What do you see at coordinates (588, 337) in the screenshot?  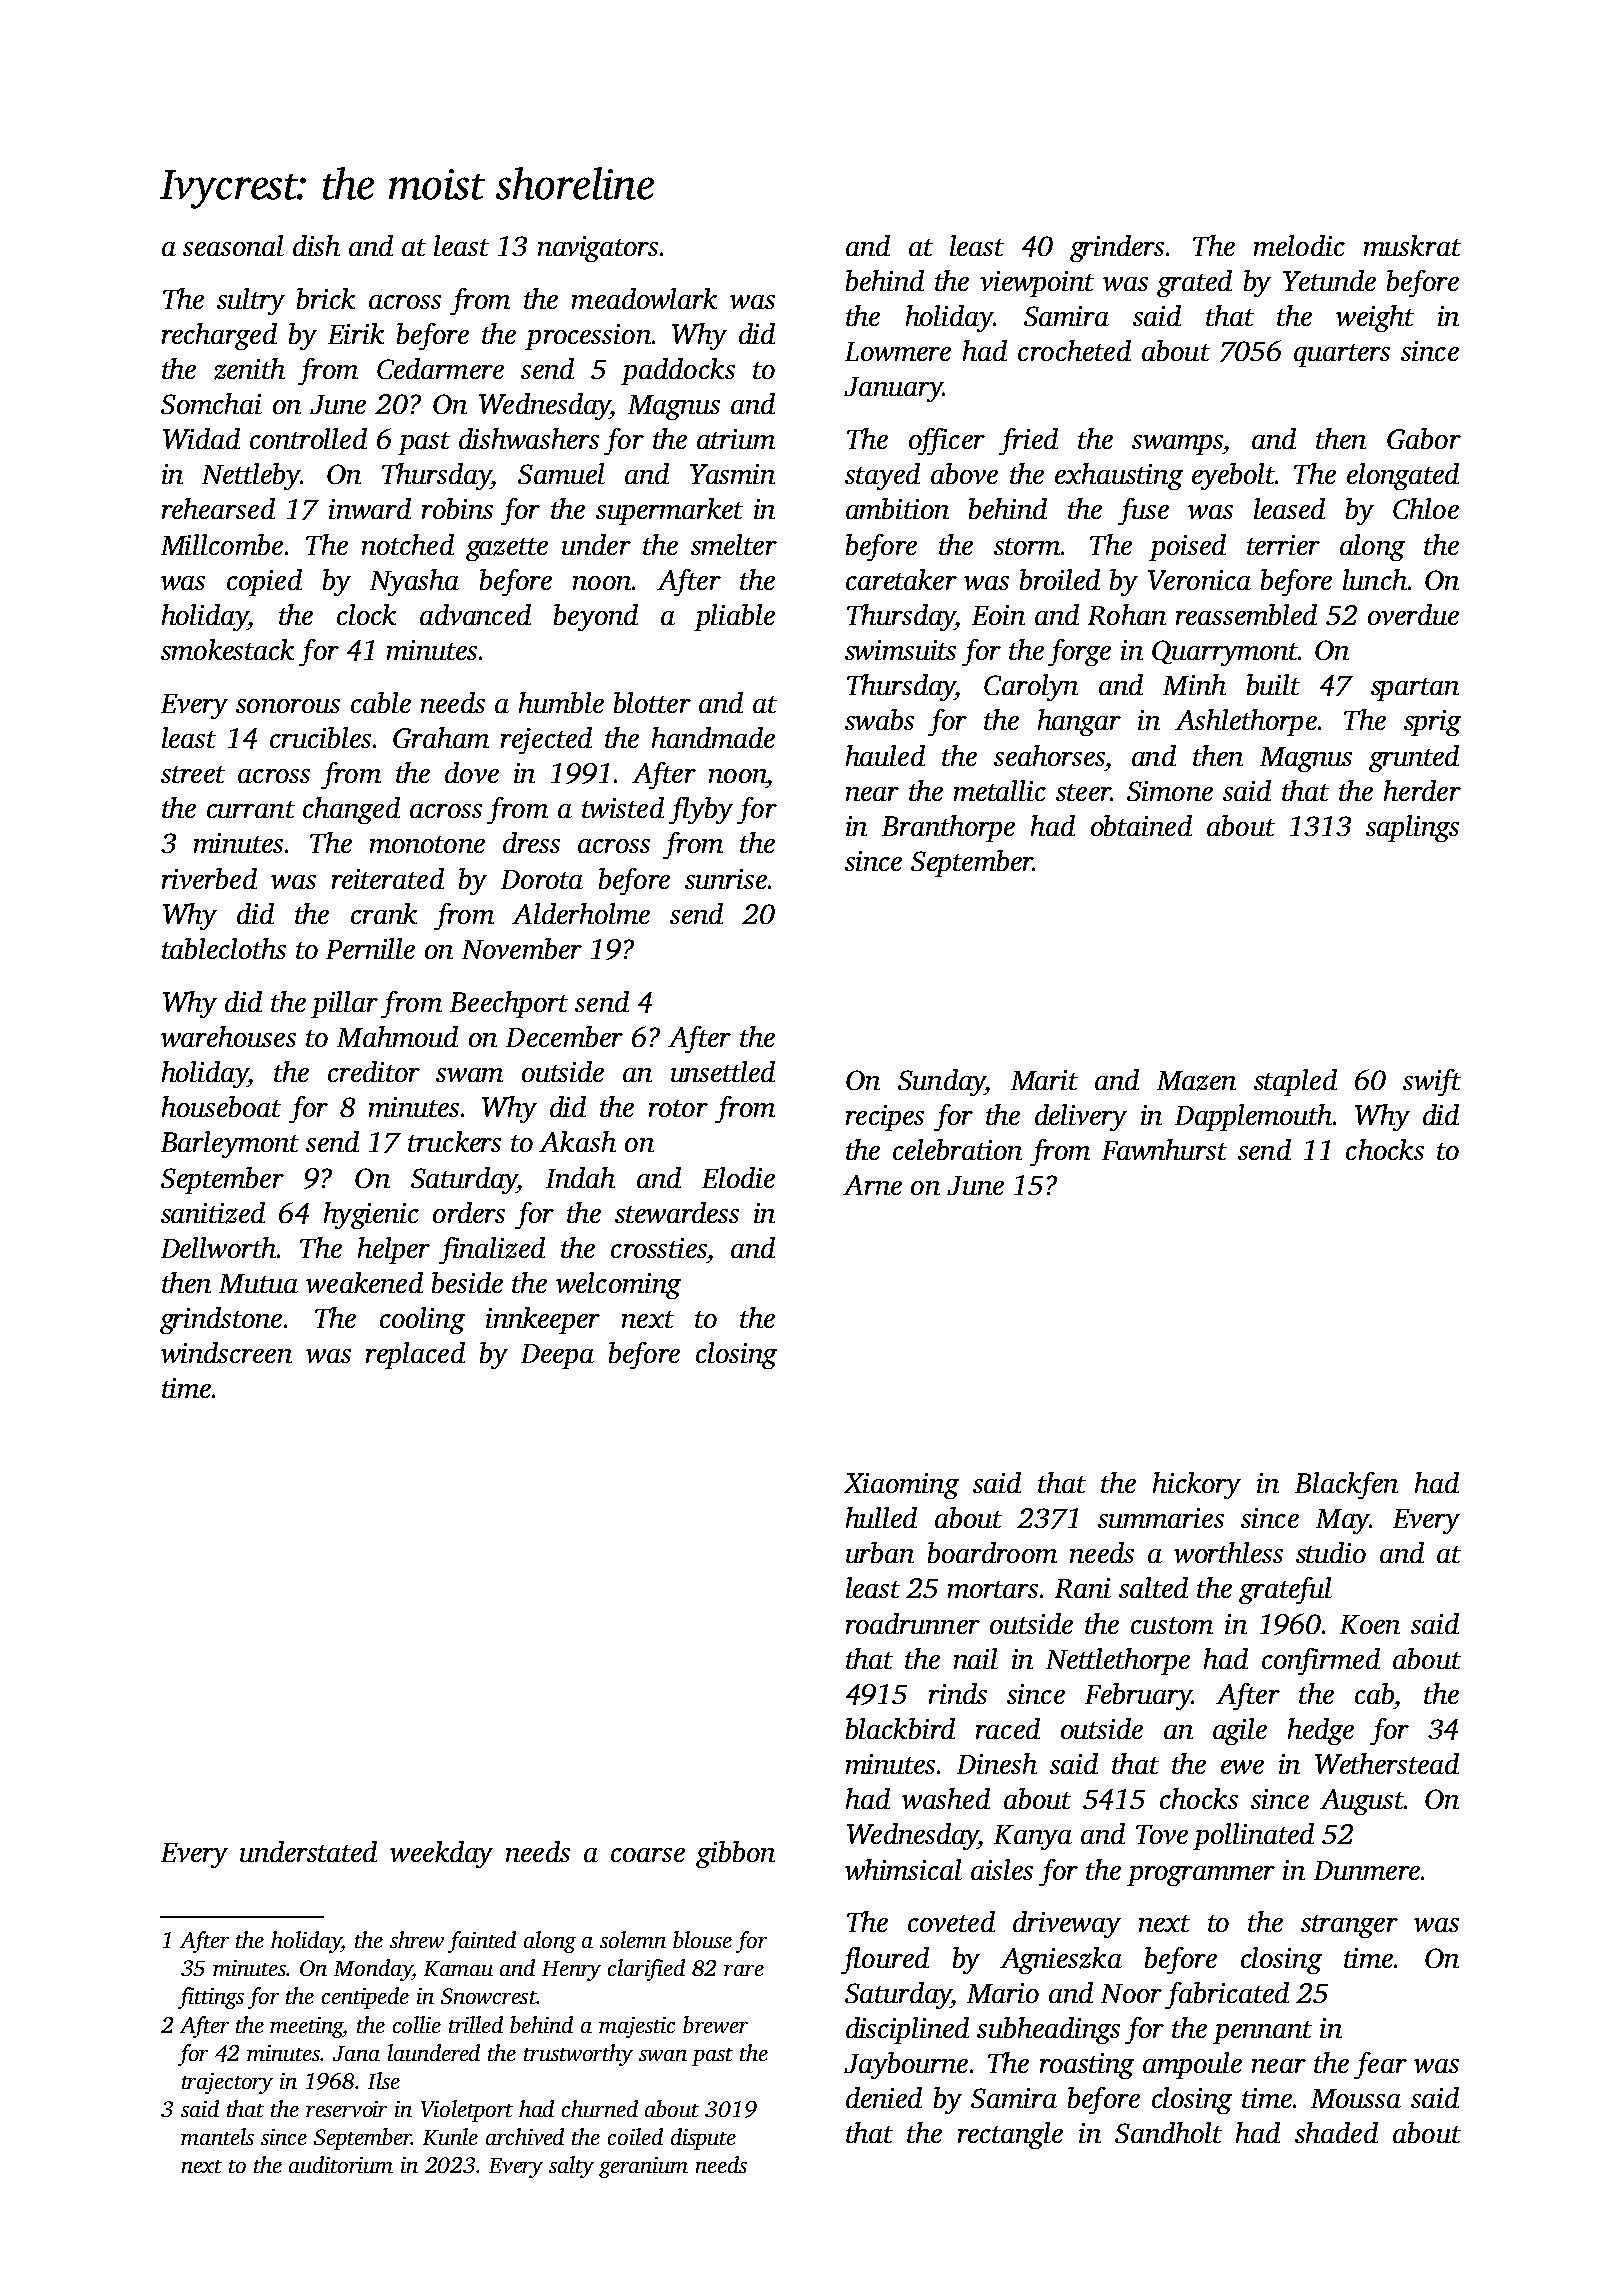 I see `procession` at bounding box center [588, 337].
